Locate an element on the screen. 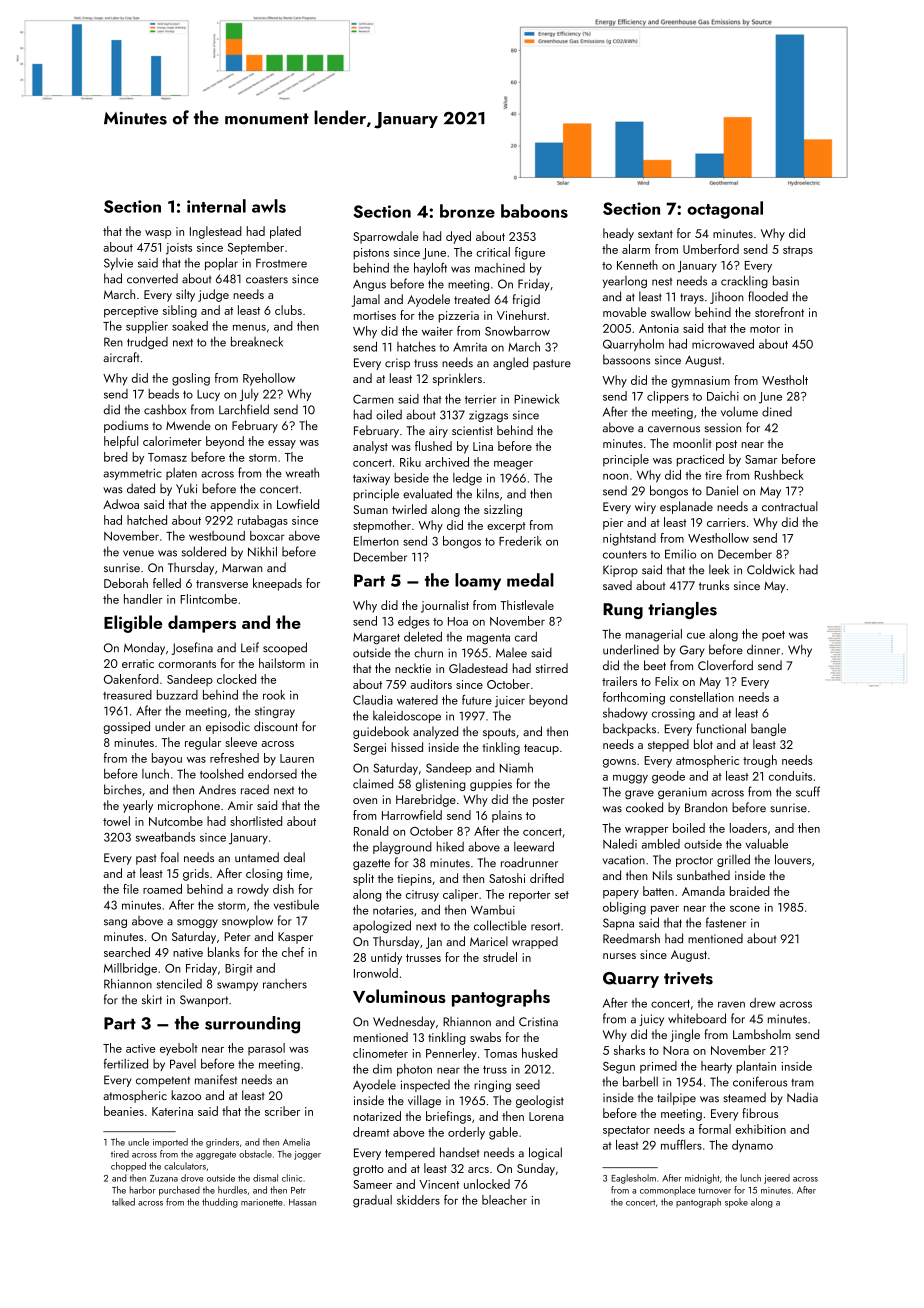  native is located at coordinates (188, 952).
